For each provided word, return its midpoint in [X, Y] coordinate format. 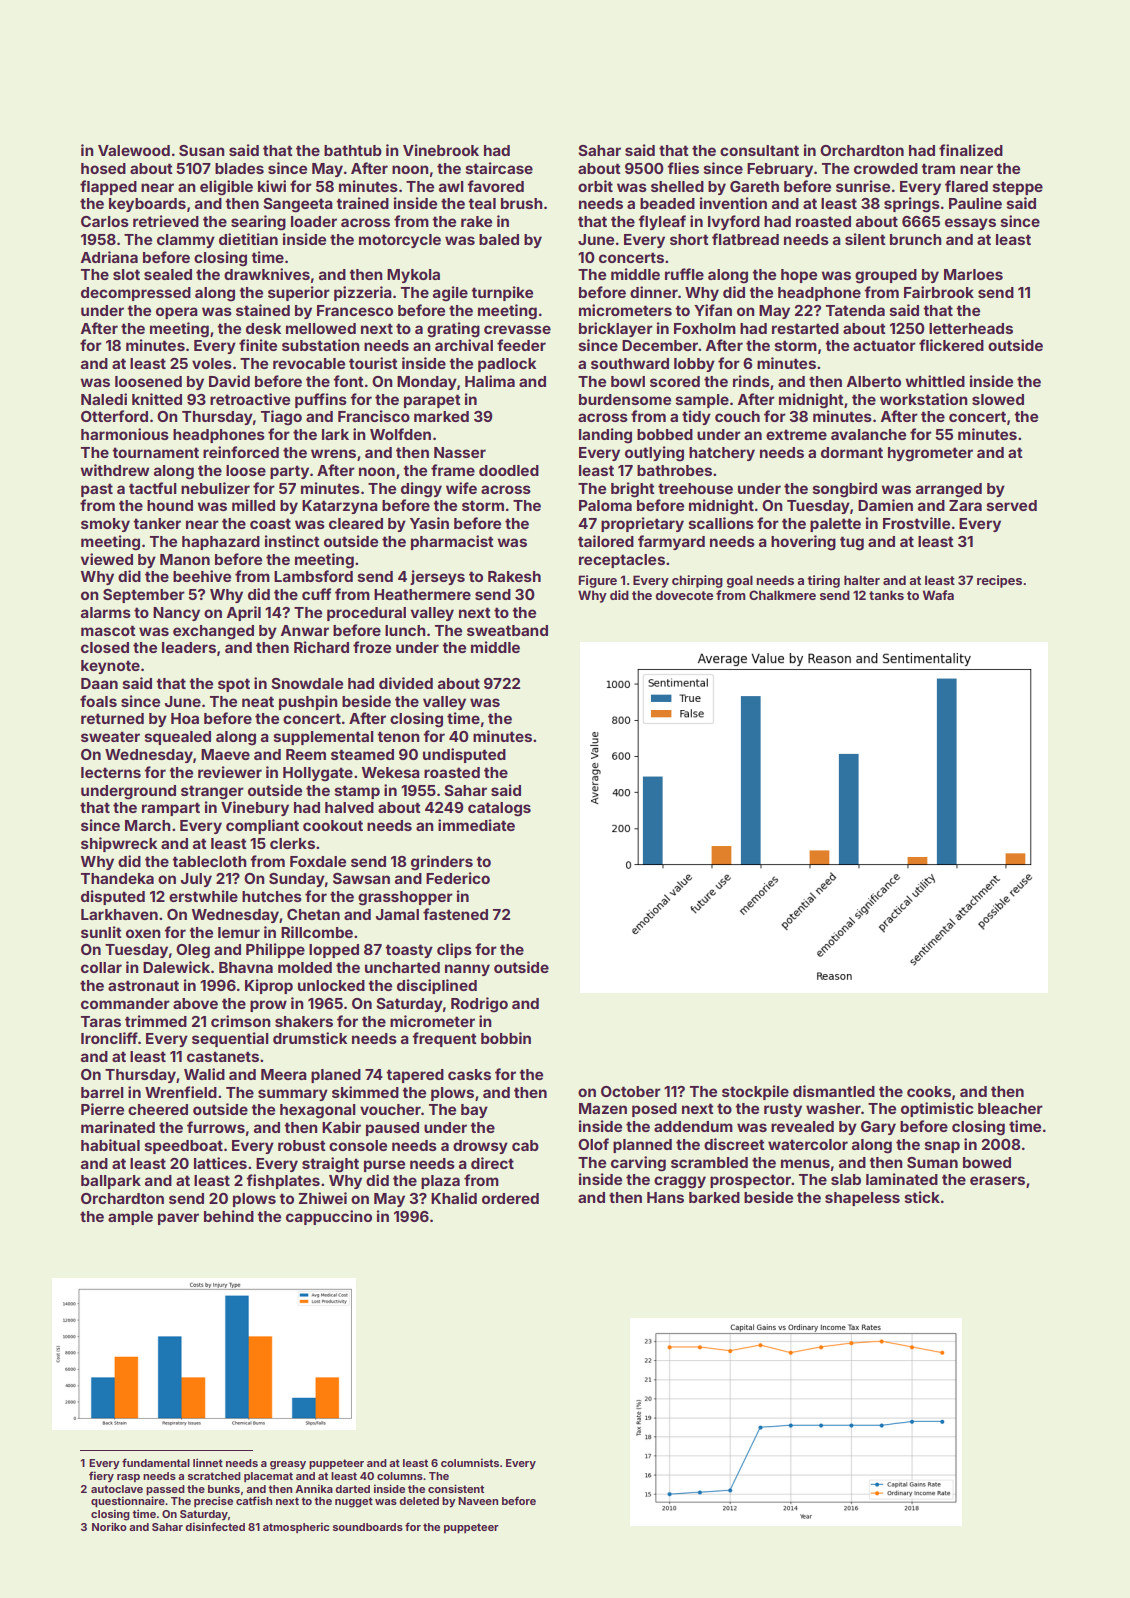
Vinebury [255, 808]
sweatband [507, 630]
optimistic [937, 1109]
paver [178, 1219]
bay [474, 1111]
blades [239, 168]
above [195, 1003]
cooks [929, 1091]
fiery [101, 1476]
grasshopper [405, 898]
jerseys [437, 577]
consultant [759, 150]
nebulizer [215, 488]
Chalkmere [782, 595]
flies [683, 168]
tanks [886, 595]
